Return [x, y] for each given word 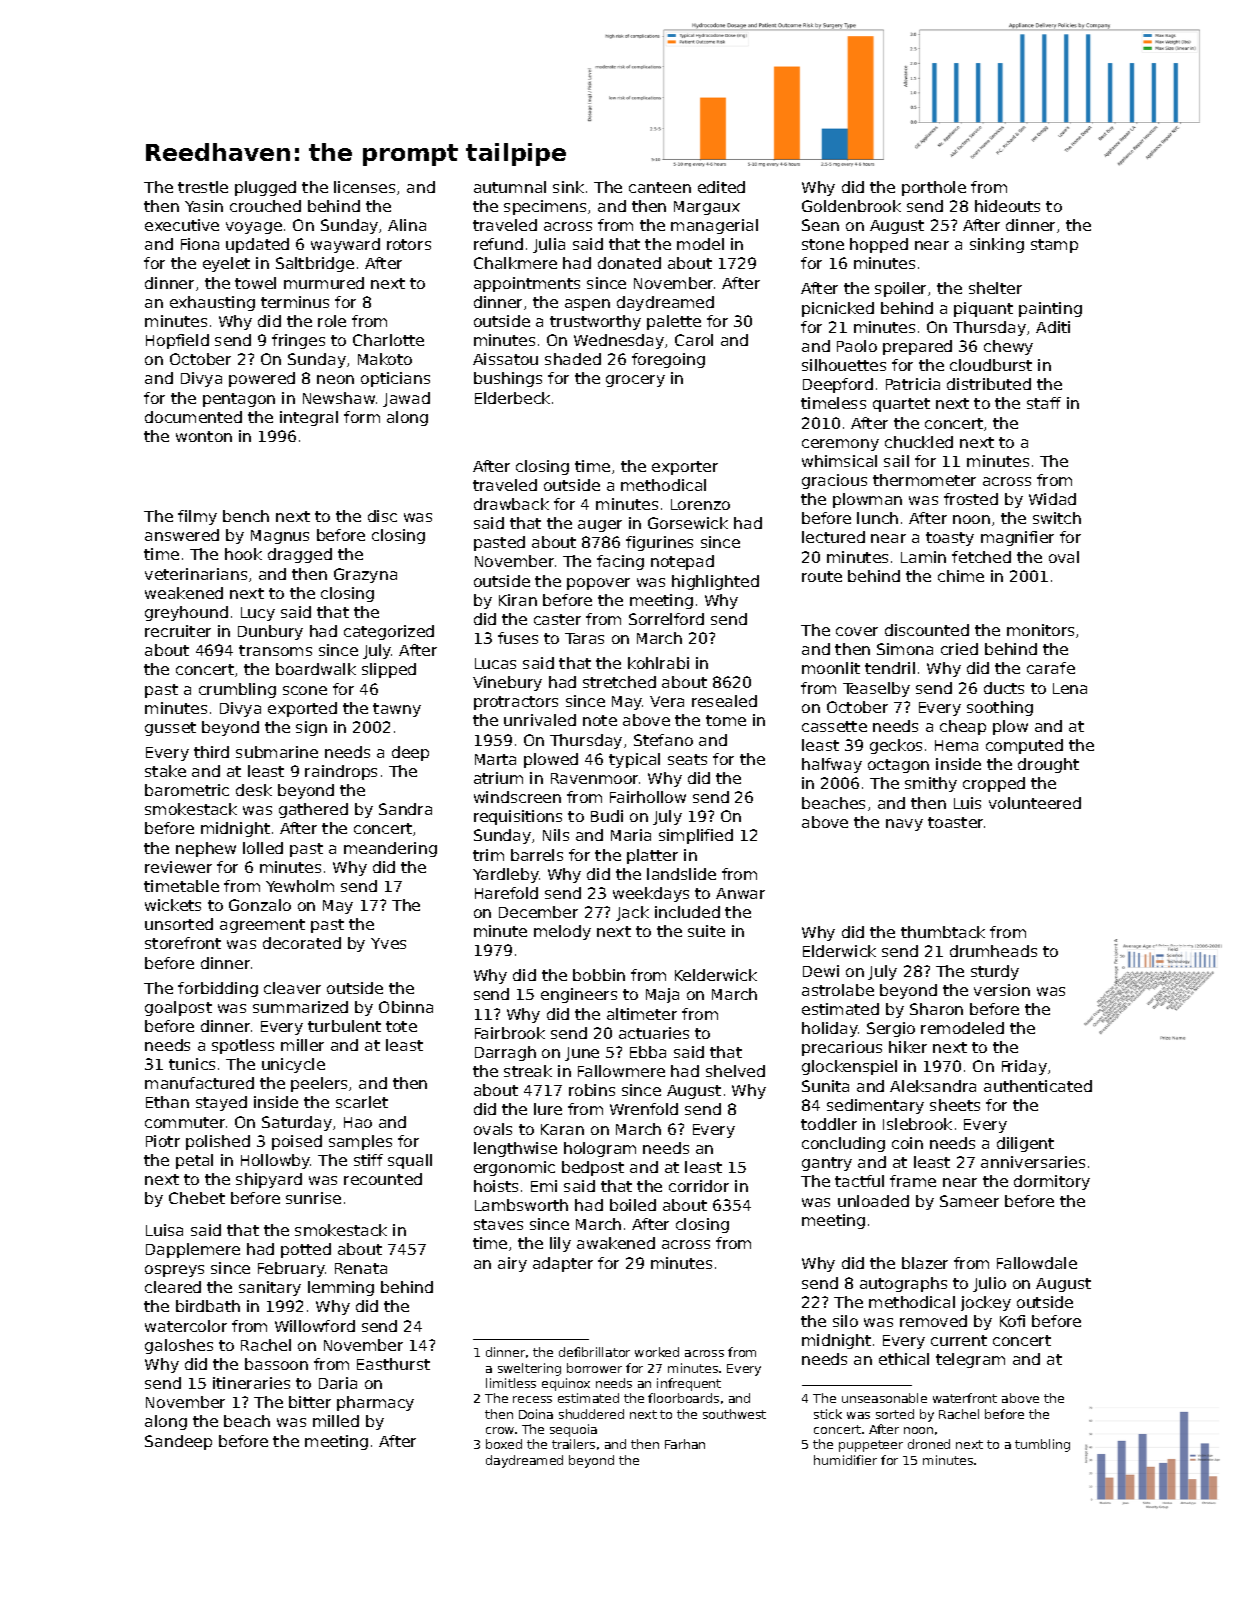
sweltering [529, 1369]
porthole [934, 188]
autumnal [510, 187]
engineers [579, 995]
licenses [364, 187]
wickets [173, 905]
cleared [173, 1287]
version [1002, 990]
